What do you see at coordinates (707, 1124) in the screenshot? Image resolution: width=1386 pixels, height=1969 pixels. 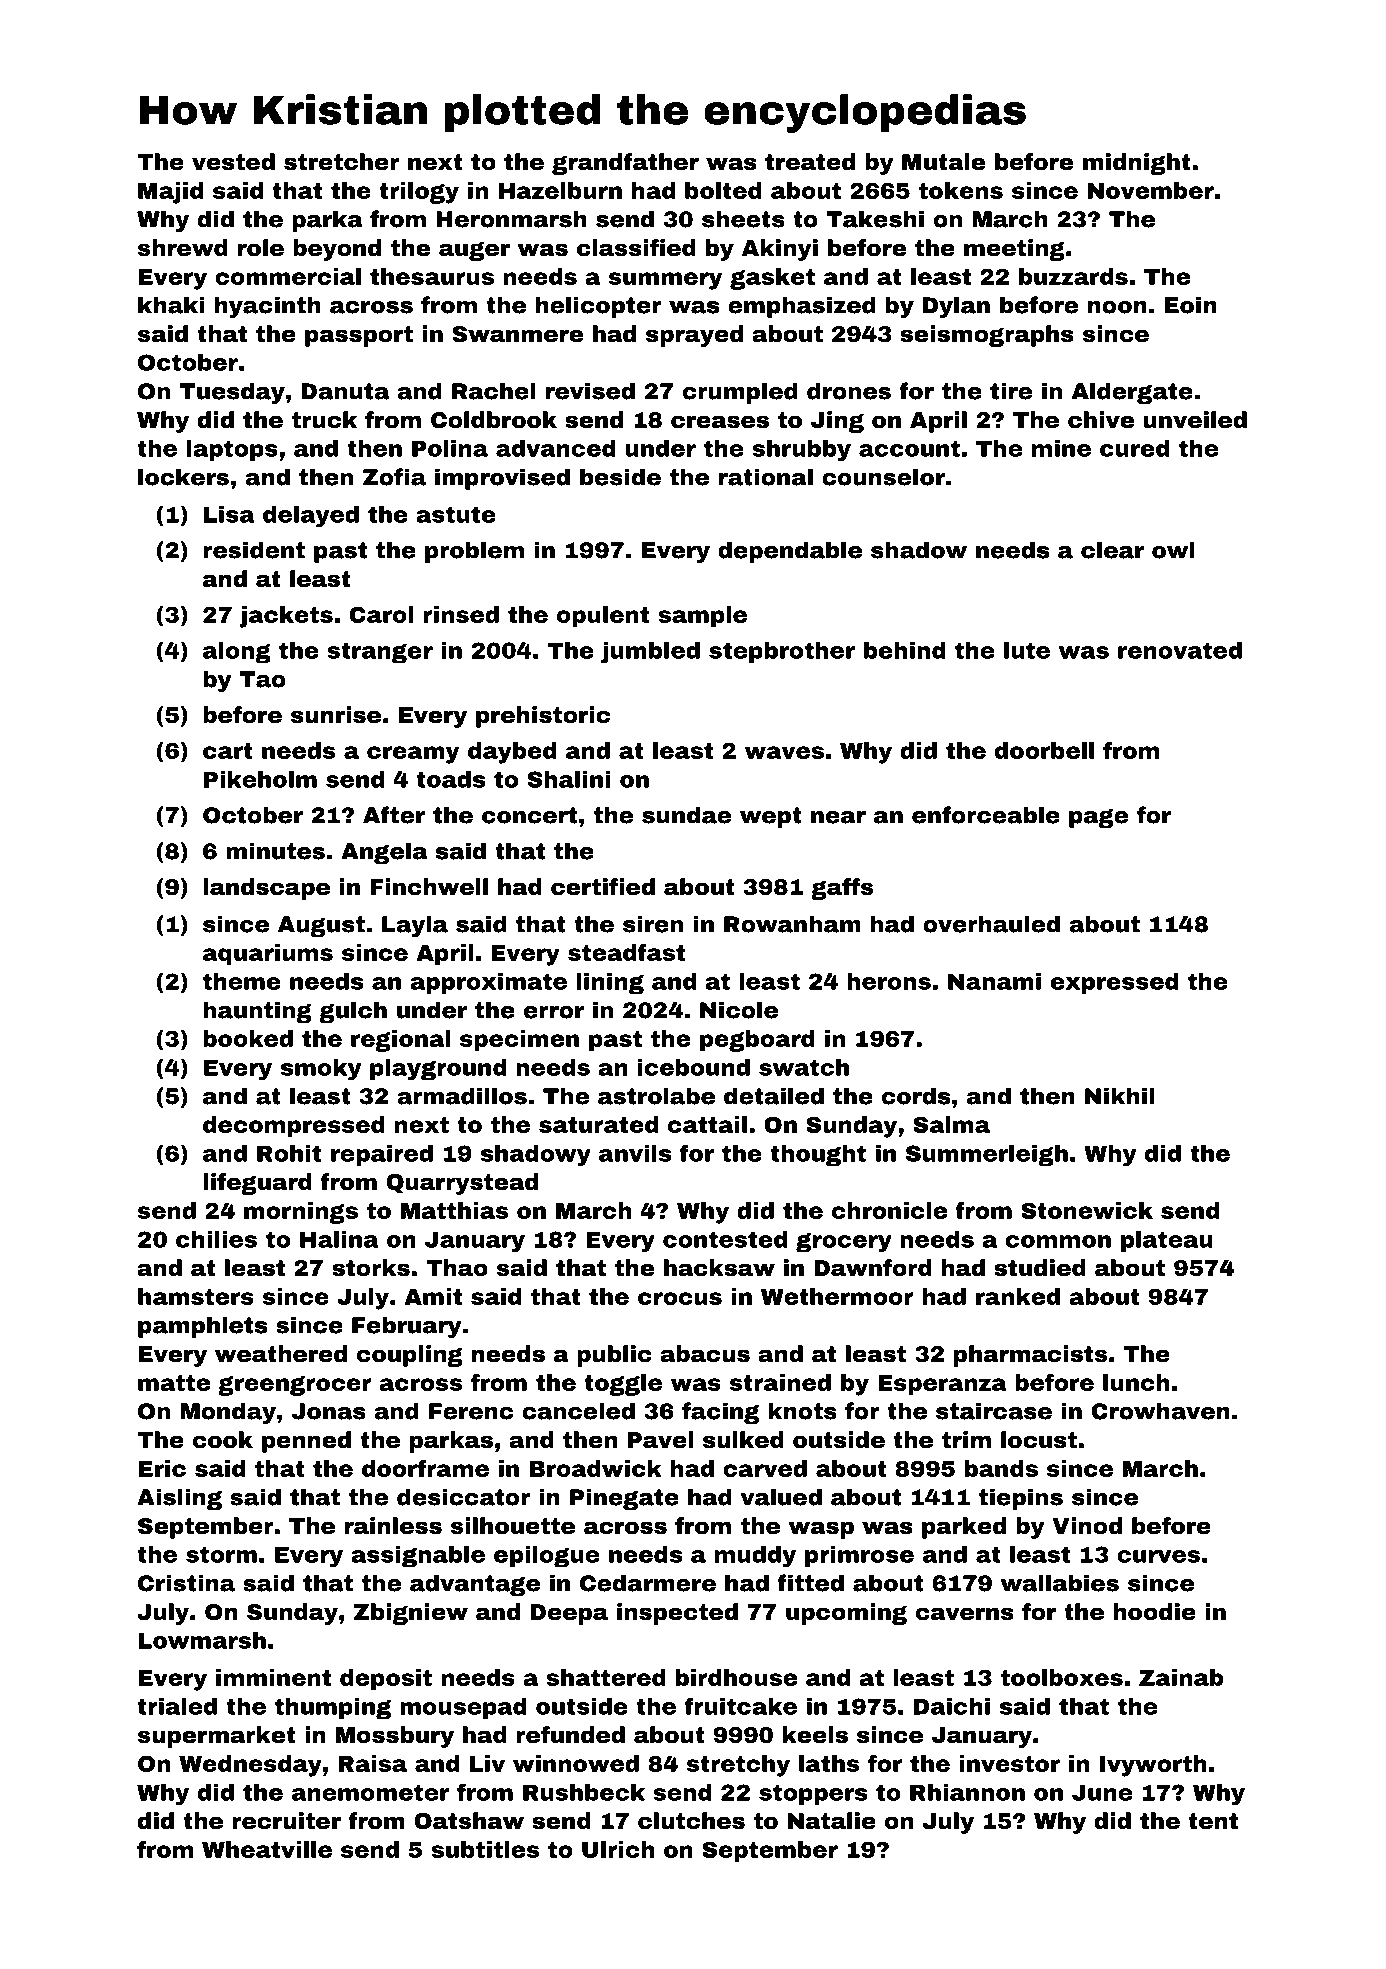 I see `cattail` at bounding box center [707, 1124].
